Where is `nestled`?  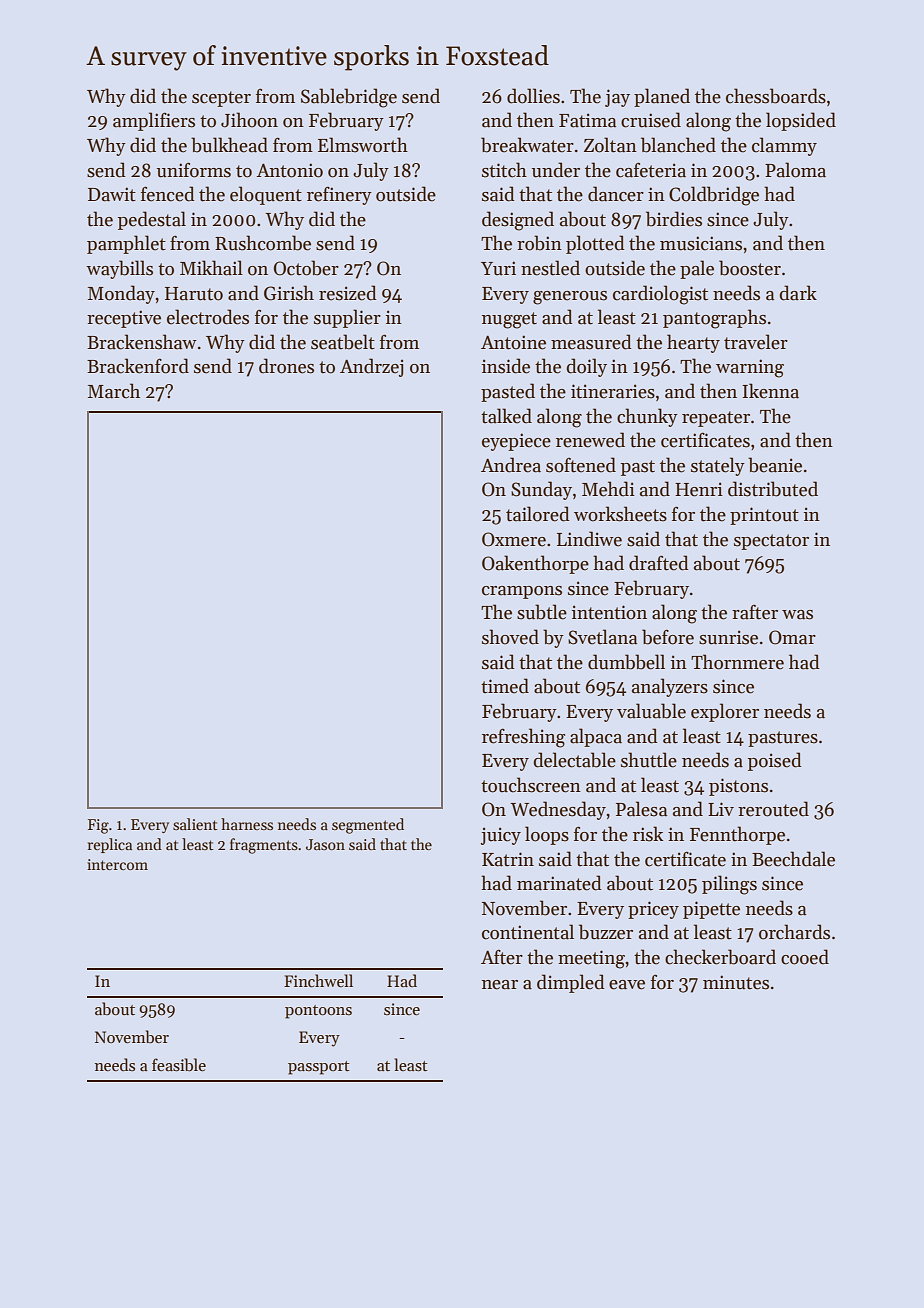
nestled is located at coordinates (550, 268).
